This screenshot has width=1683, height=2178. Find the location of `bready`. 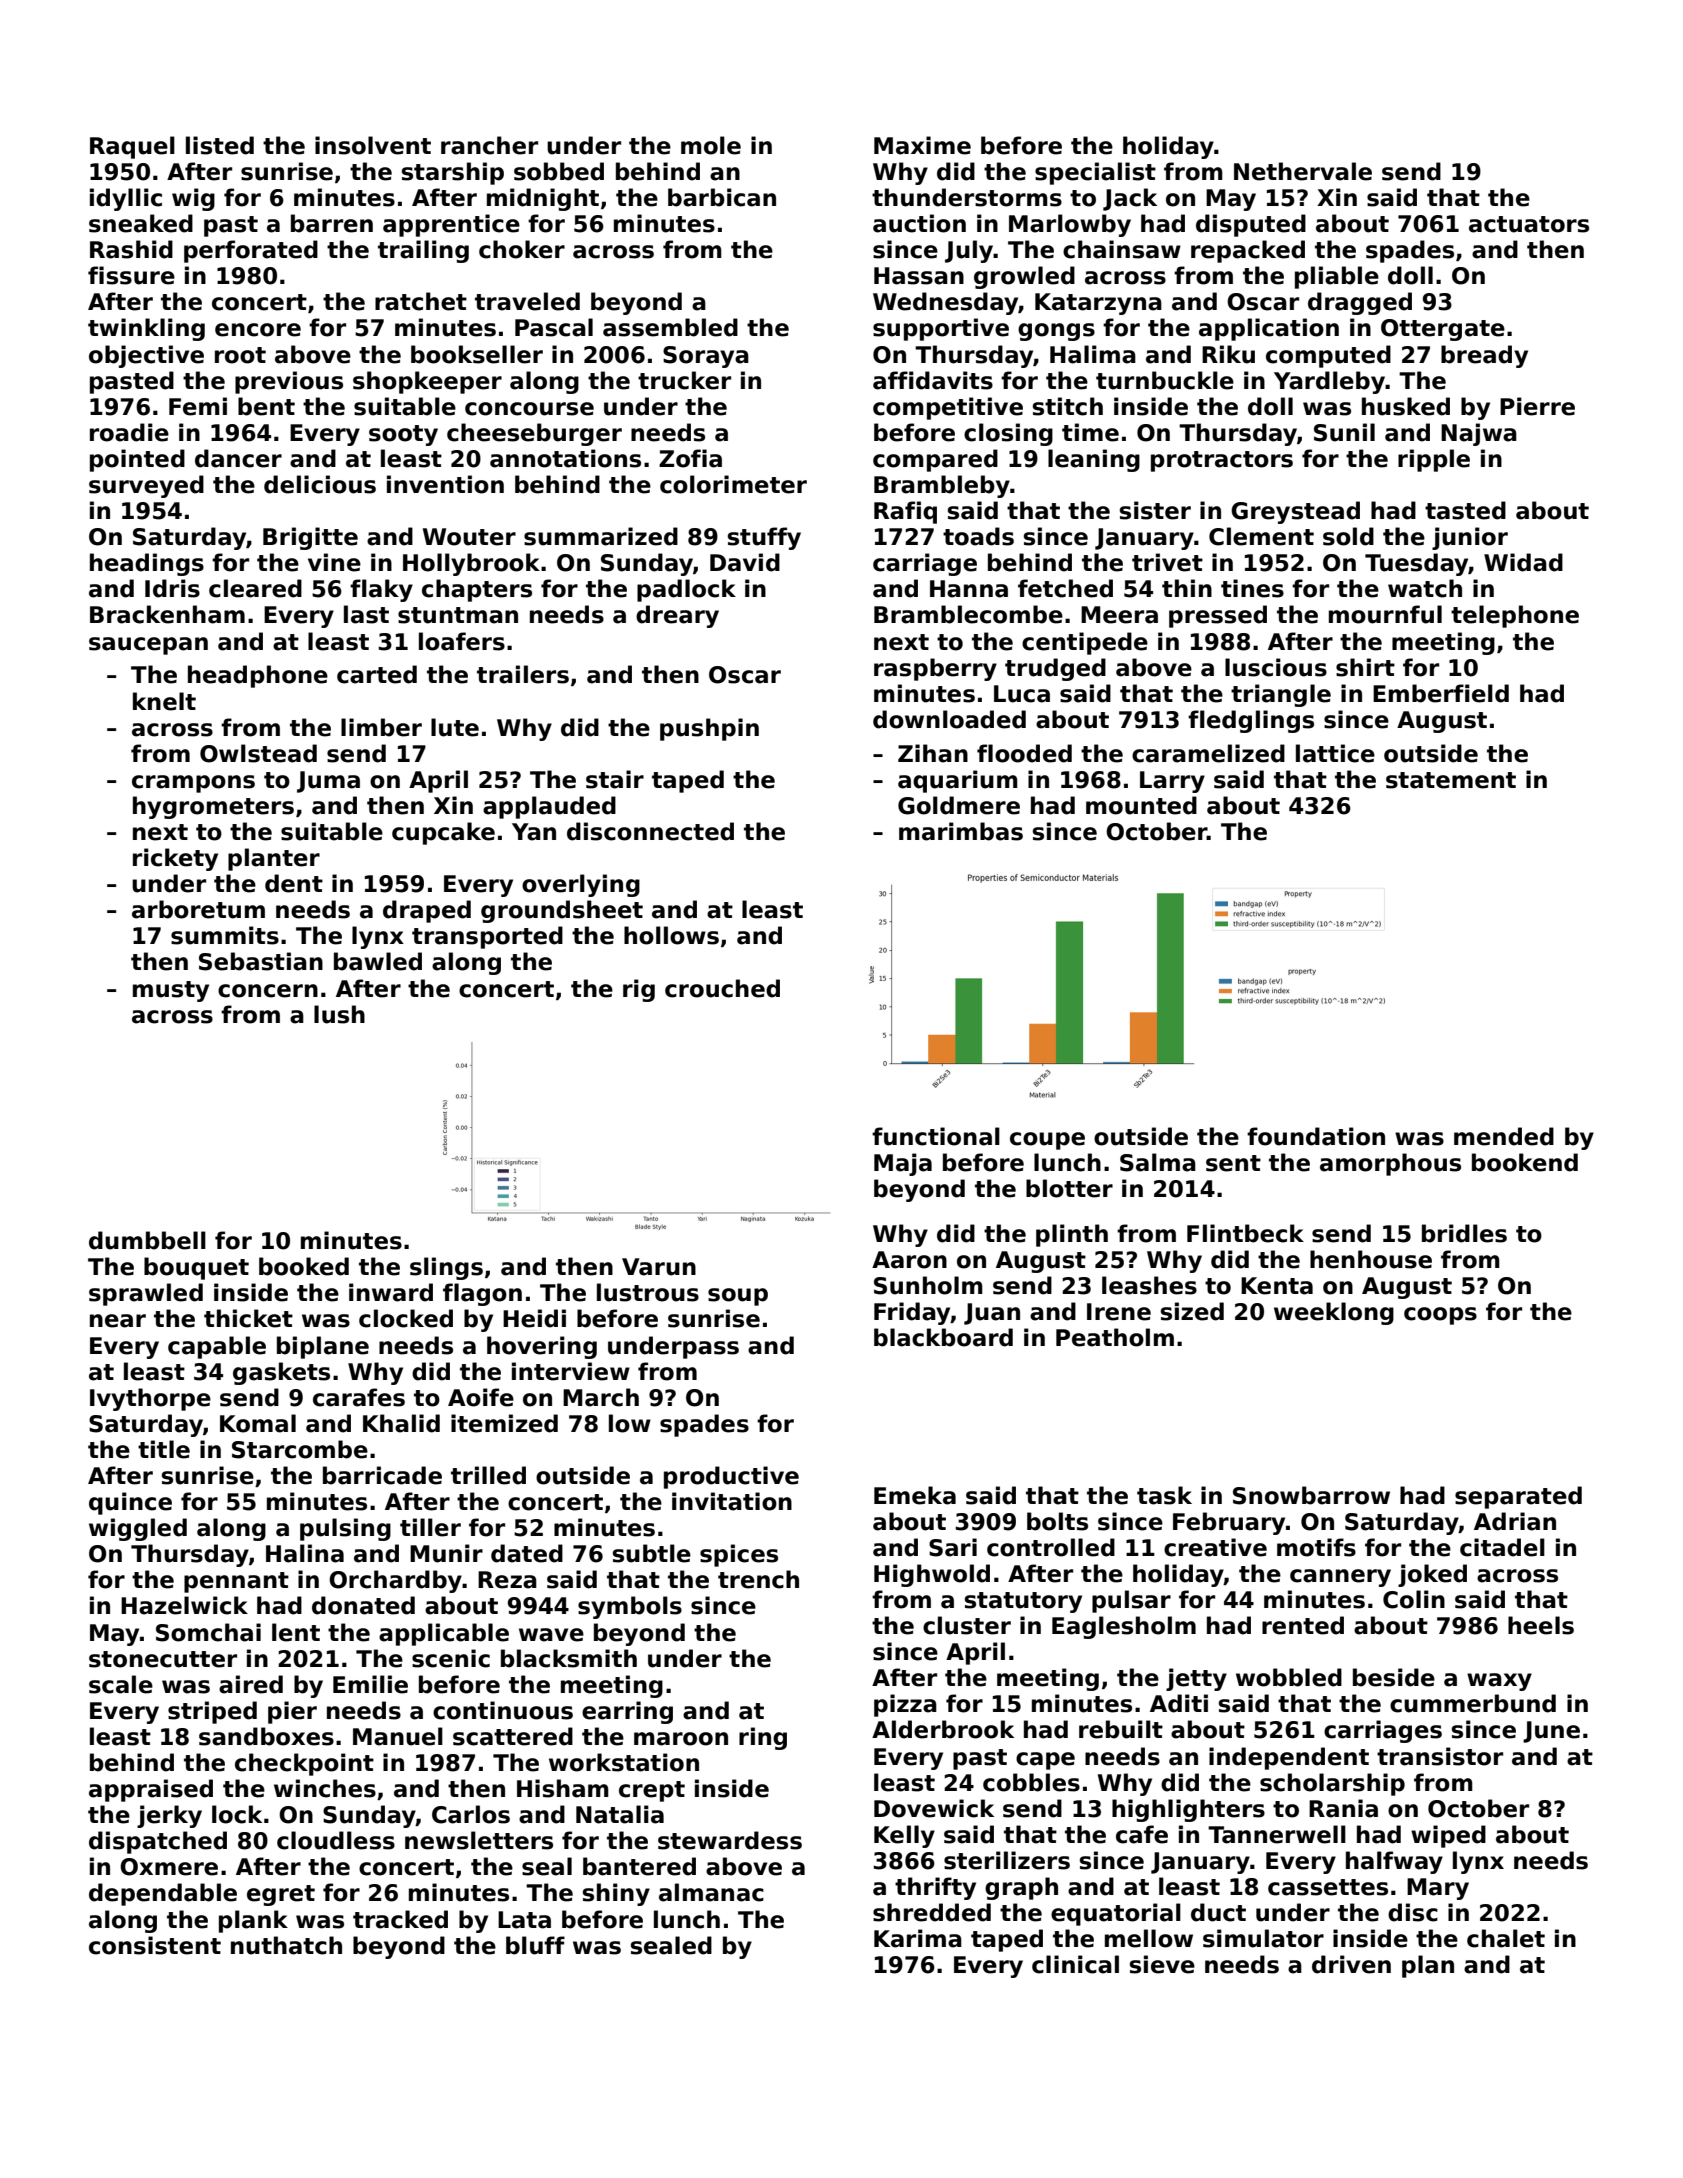

bready is located at coordinates (1484, 356).
